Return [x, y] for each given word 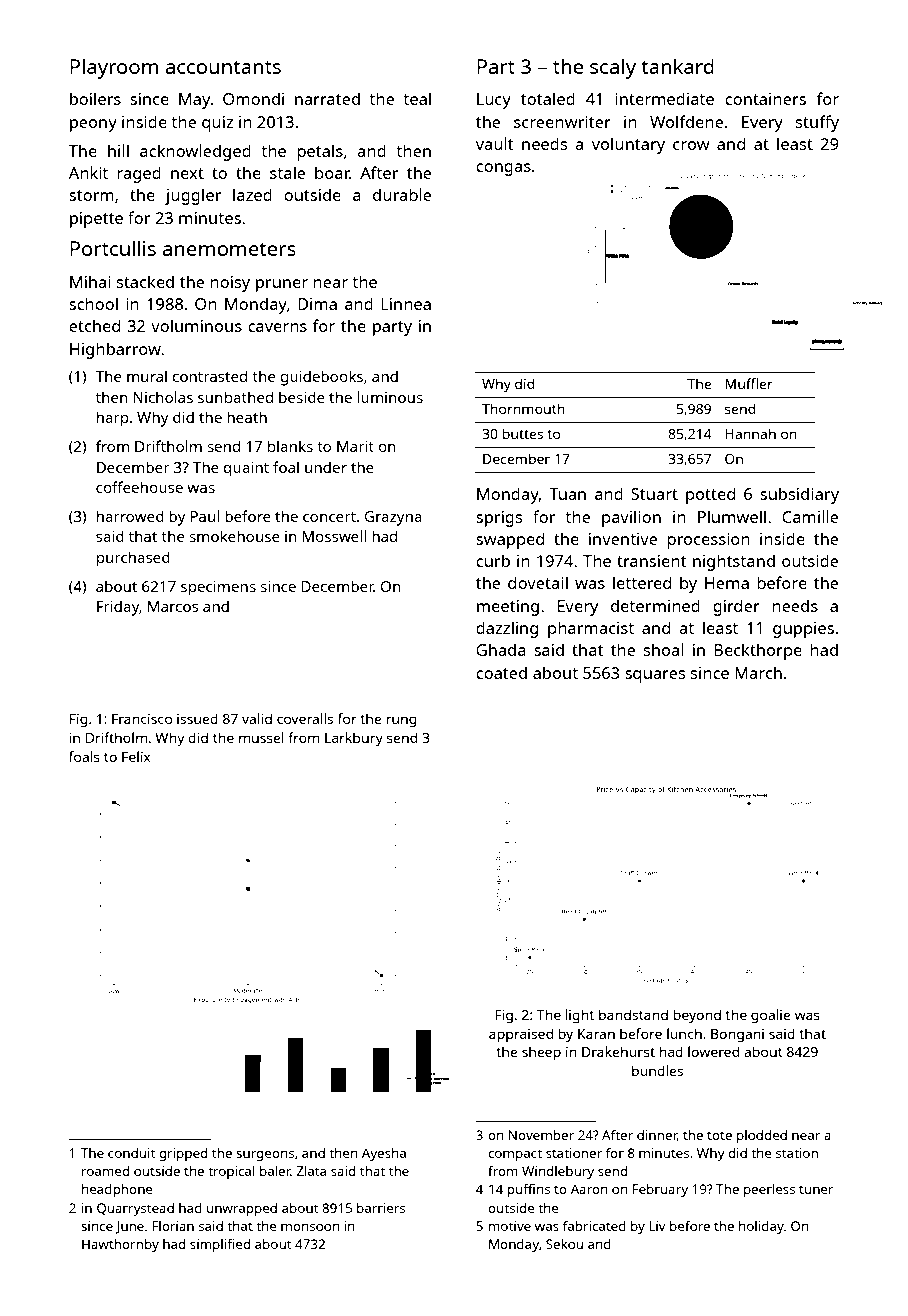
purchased [133, 559]
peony [93, 125]
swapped [510, 540]
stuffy [817, 123]
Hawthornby [120, 1245]
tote [719, 1135]
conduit [132, 1153]
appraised [521, 1035]
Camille [810, 516]
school [93, 303]
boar [332, 172]
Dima [317, 304]
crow [691, 145]
